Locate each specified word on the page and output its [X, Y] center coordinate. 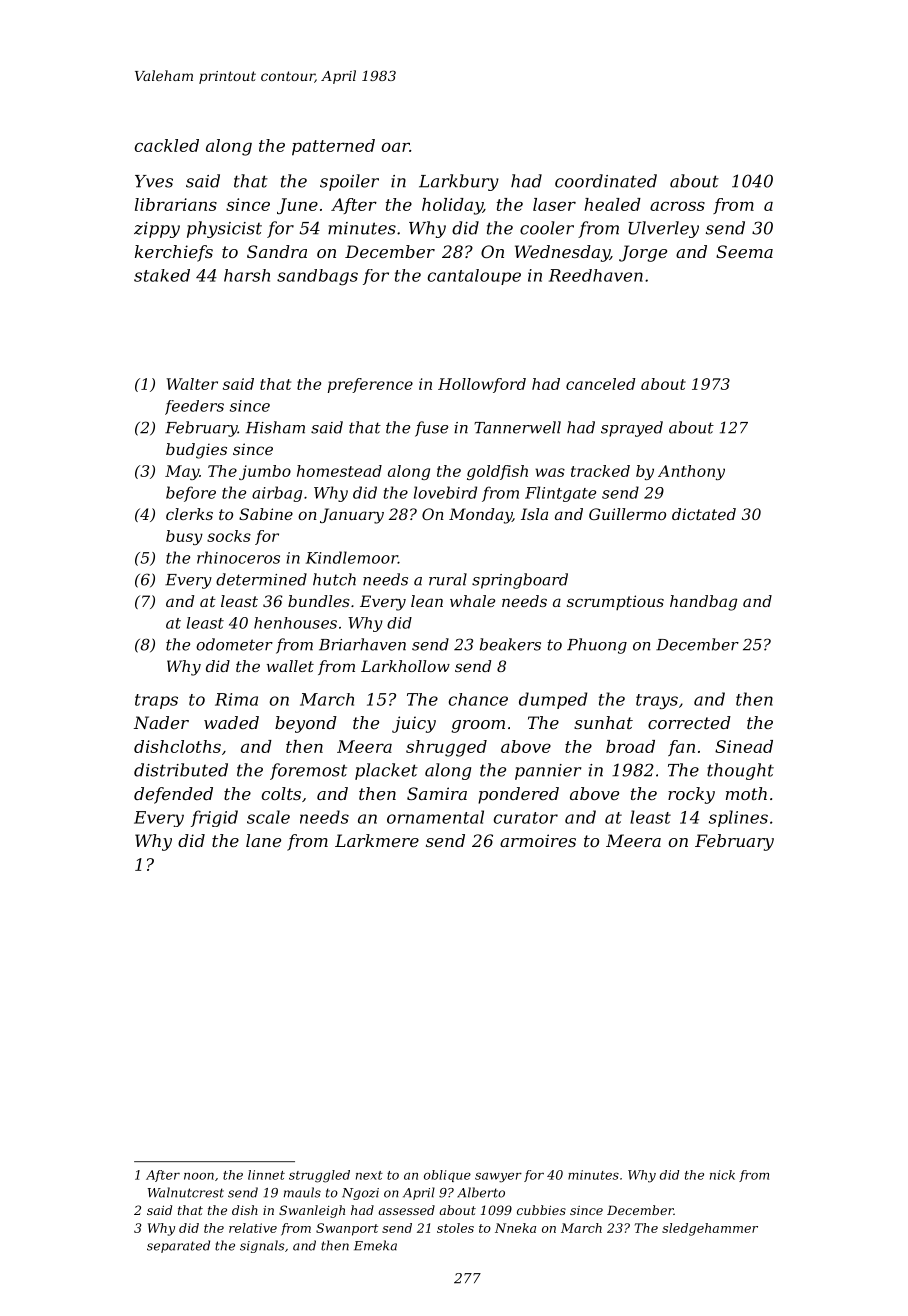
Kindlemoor [352, 557]
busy [184, 537]
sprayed [632, 429]
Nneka [515, 1228]
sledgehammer [710, 1229]
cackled [166, 145]
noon [199, 1176]
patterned [333, 147]
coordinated [606, 181]
